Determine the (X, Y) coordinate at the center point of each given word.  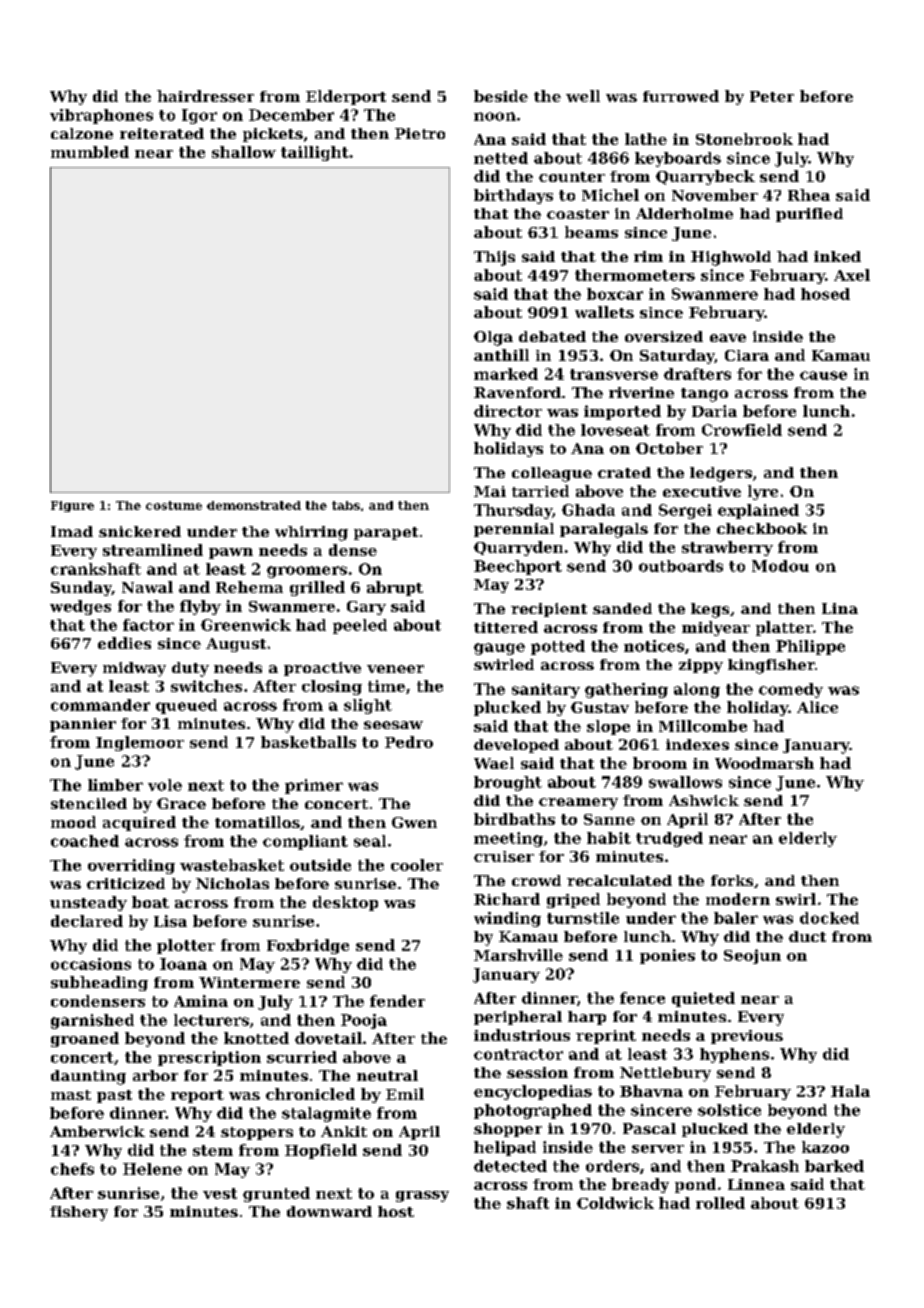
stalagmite (326, 1114)
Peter (772, 96)
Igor (199, 116)
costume (174, 505)
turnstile (583, 918)
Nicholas (232, 883)
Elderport (346, 97)
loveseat (615, 430)
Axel (852, 275)
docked (829, 918)
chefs (72, 1169)
